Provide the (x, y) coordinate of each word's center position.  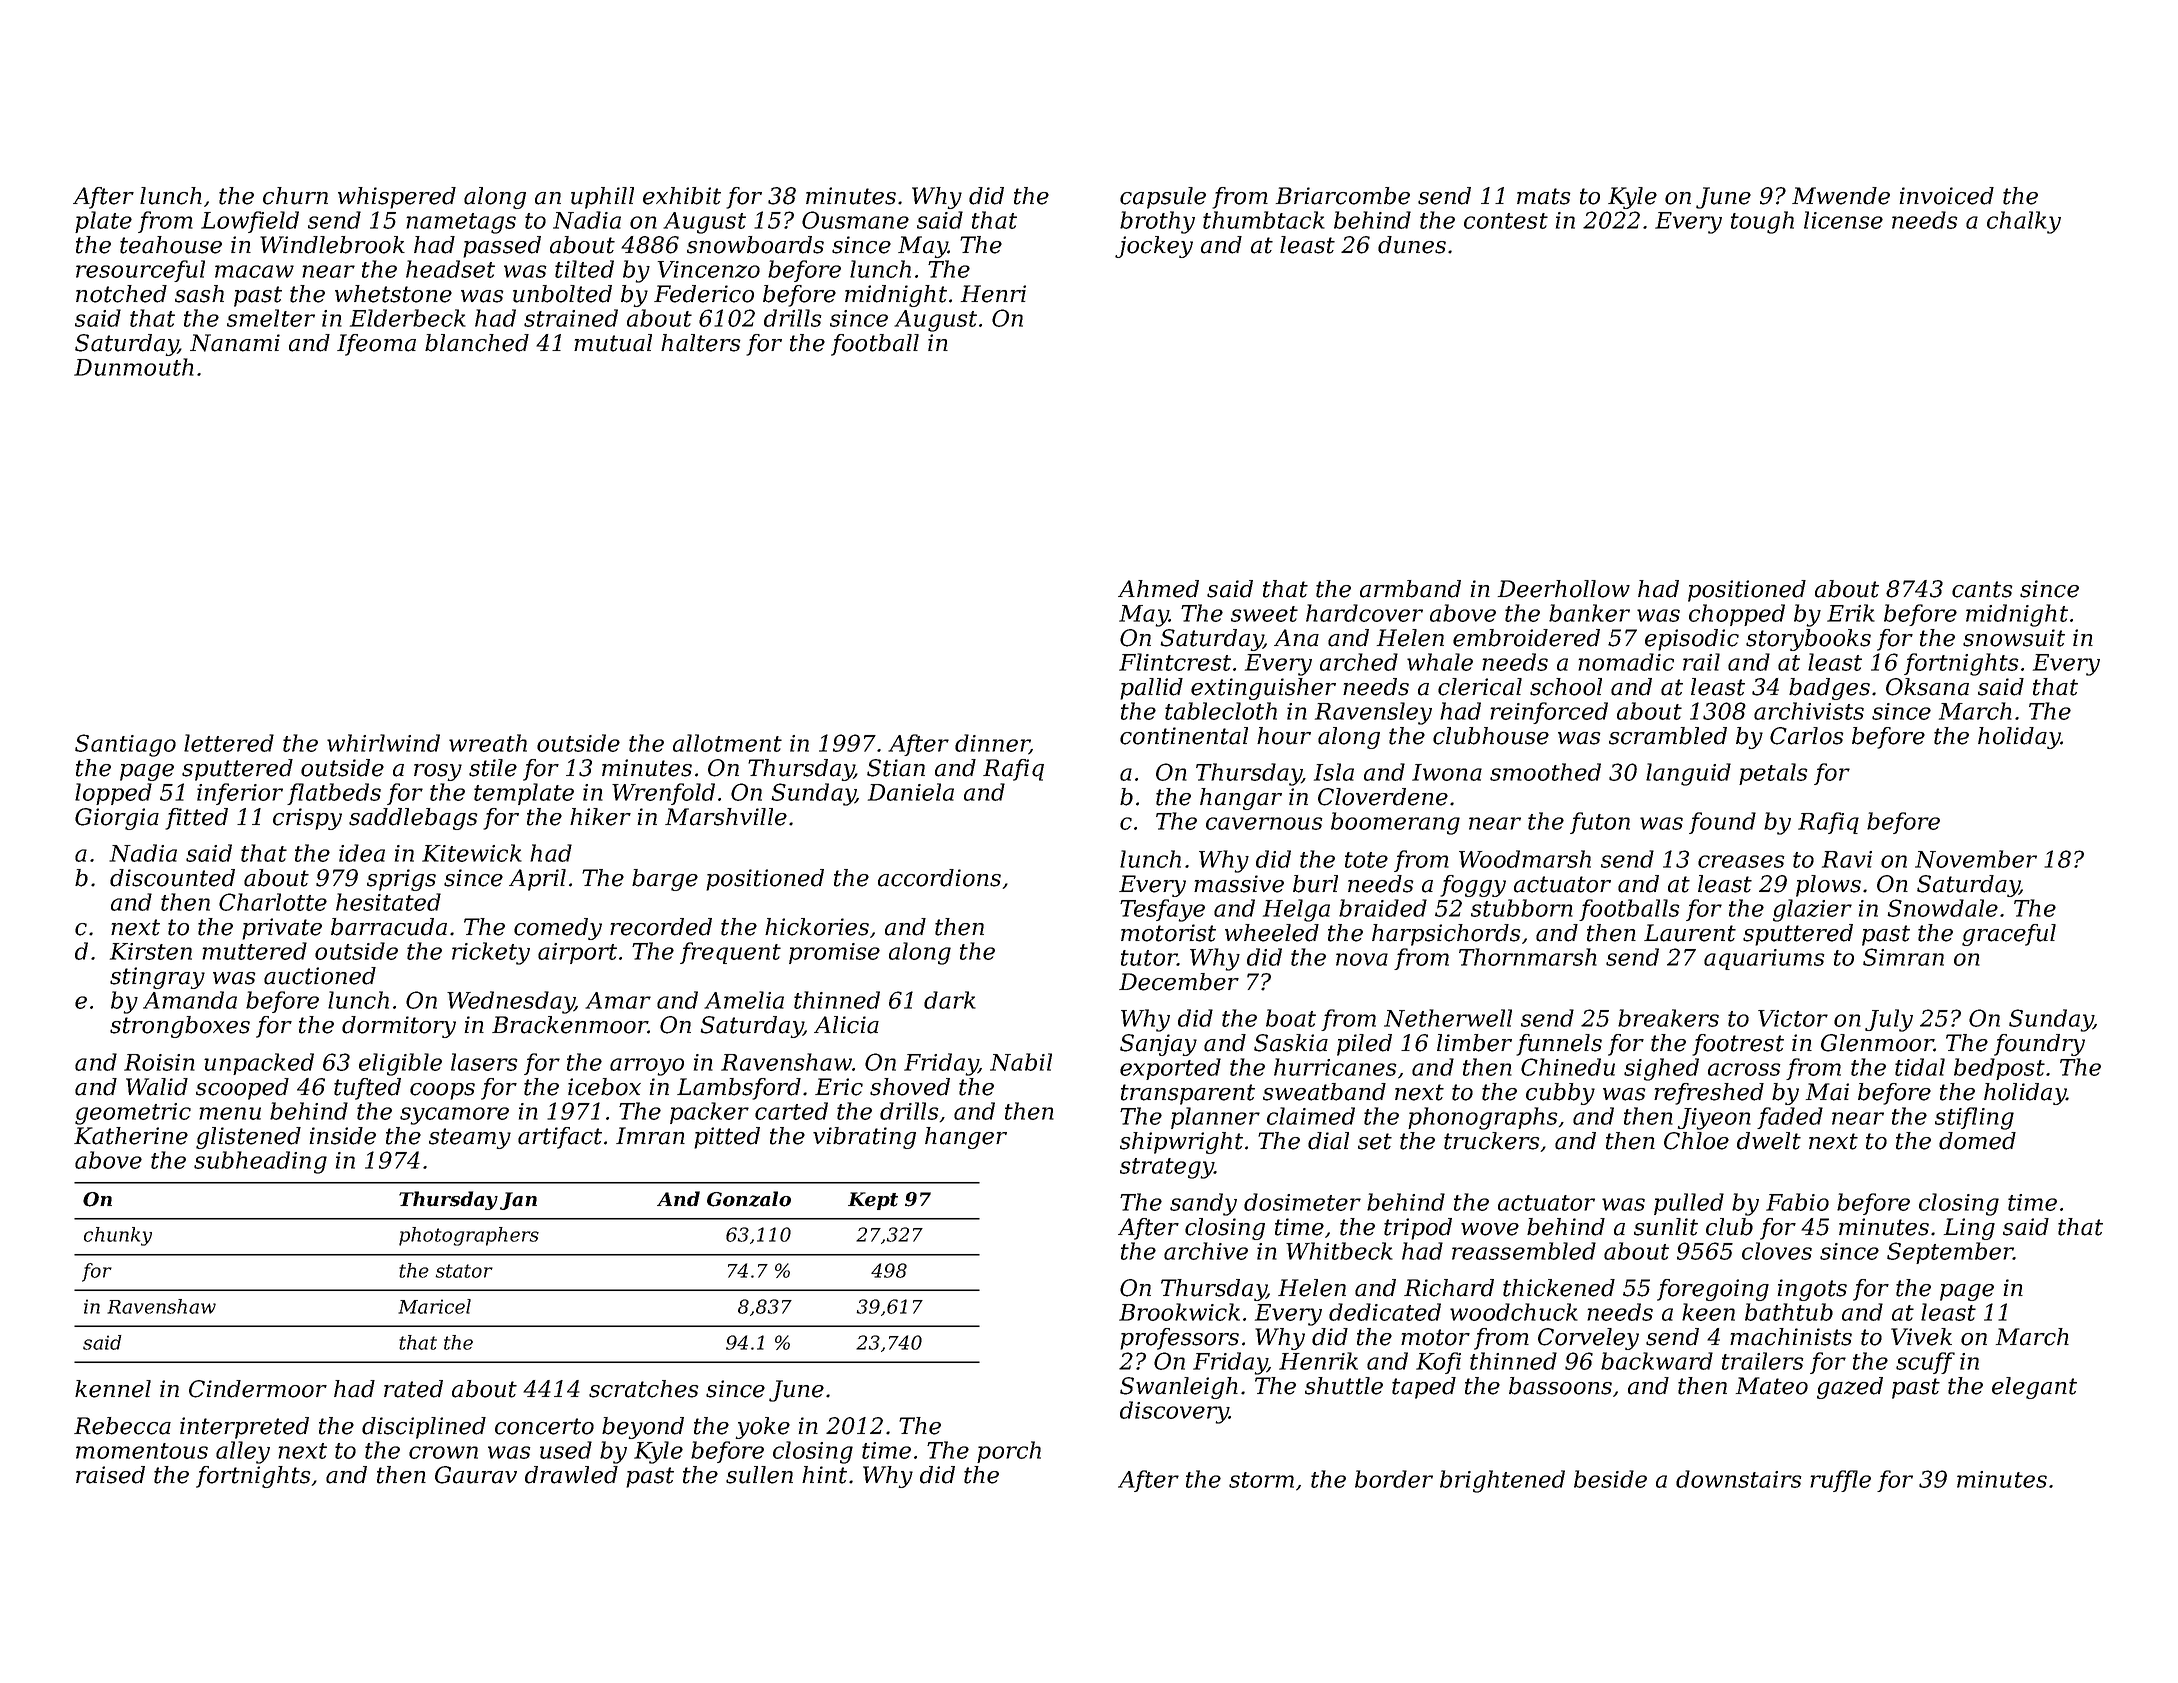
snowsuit (2014, 638)
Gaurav (476, 1475)
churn (295, 196)
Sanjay (1158, 1045)
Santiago (125, 745)
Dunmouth (134, 367)
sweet (1264, 614)
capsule (1163, 198)
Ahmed (1158, 589)
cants (1982, 589)
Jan (518, 1201)
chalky (2024, 222)
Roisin (159, 1062)
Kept (873, 1201)
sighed (1661, 1069)
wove (1490, 1229)
